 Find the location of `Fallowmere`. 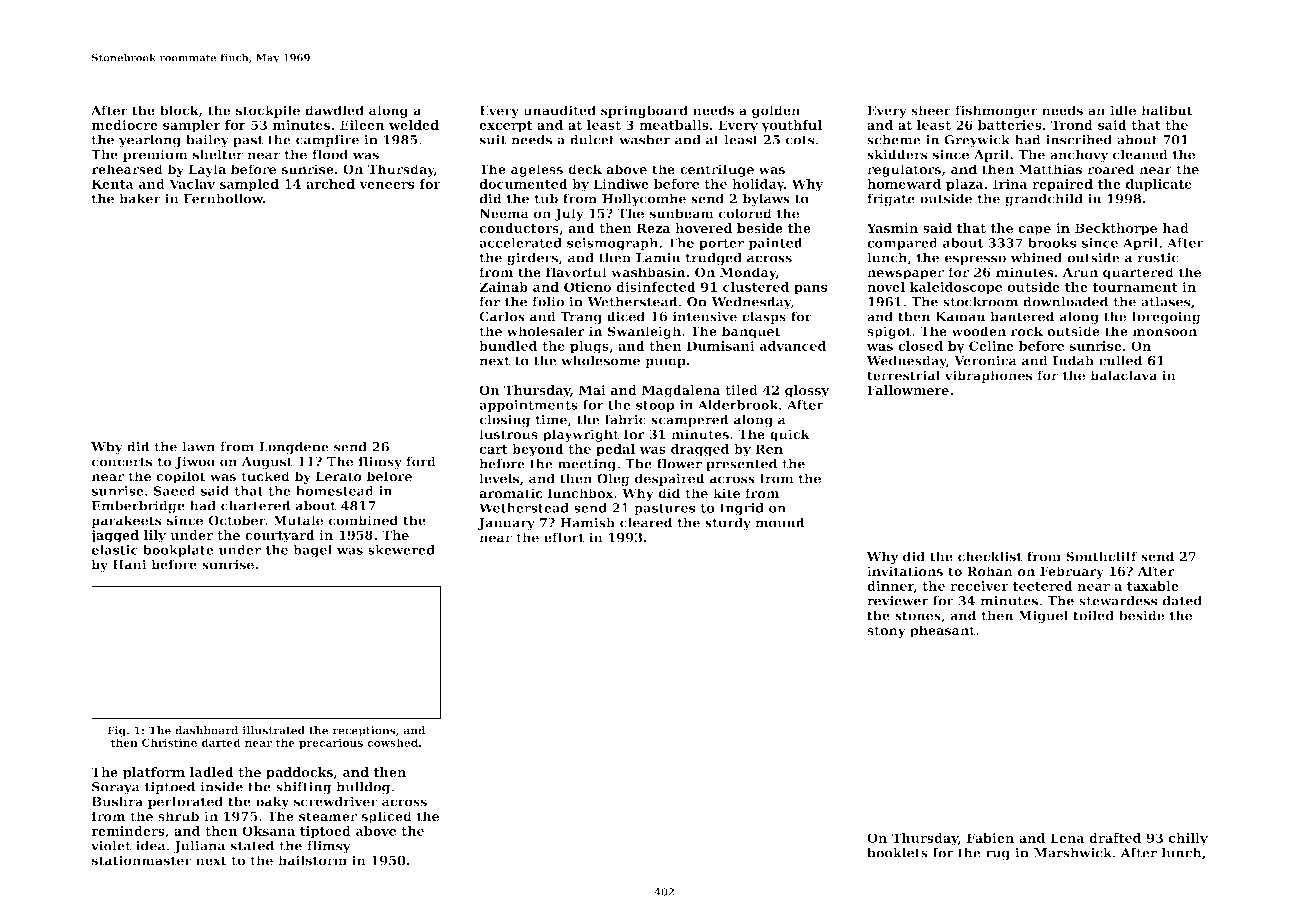

Fallowmere is located at coordinates (908, 390).
